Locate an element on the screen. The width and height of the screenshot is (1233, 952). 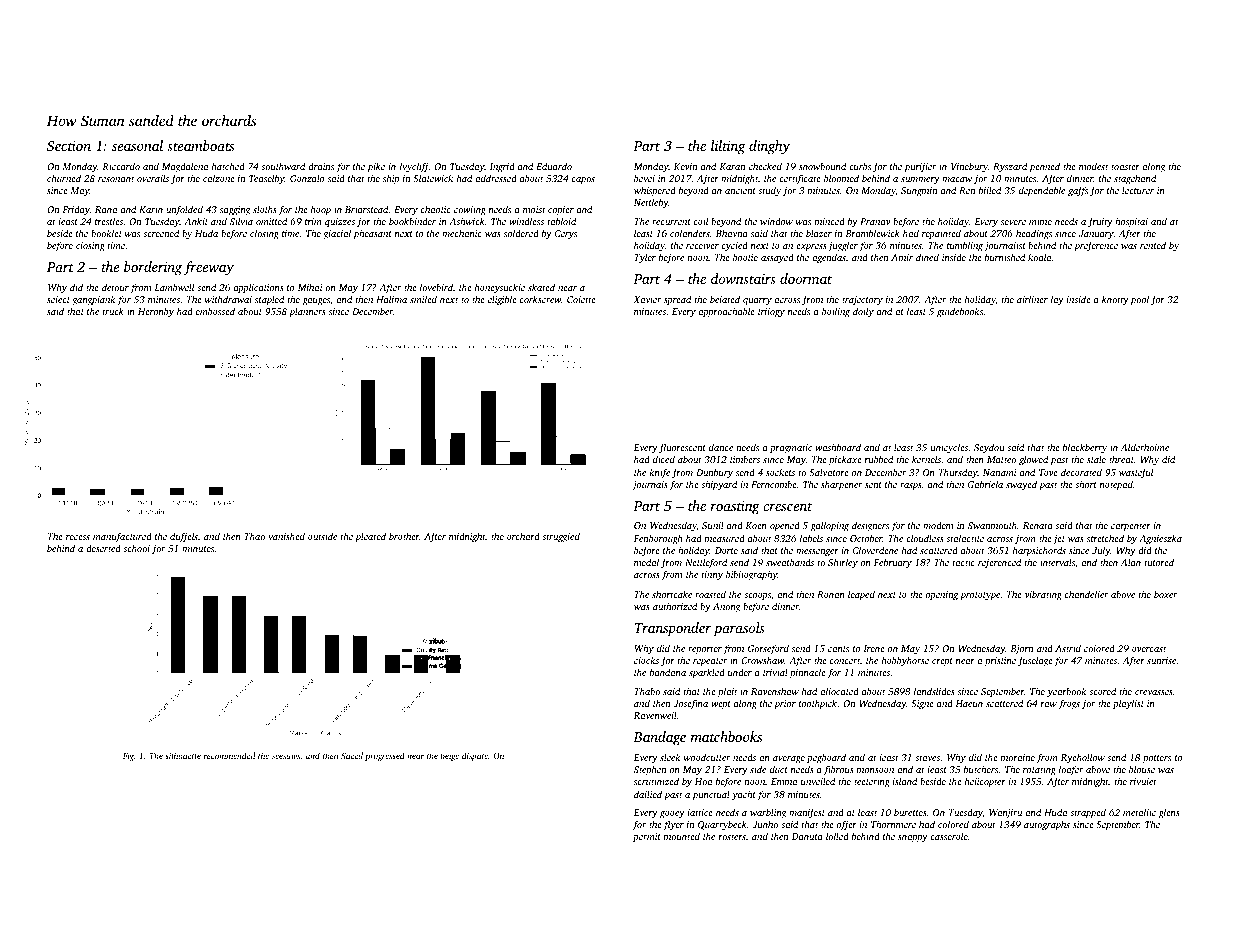
silhouette is located at coordinates (183, 755).
